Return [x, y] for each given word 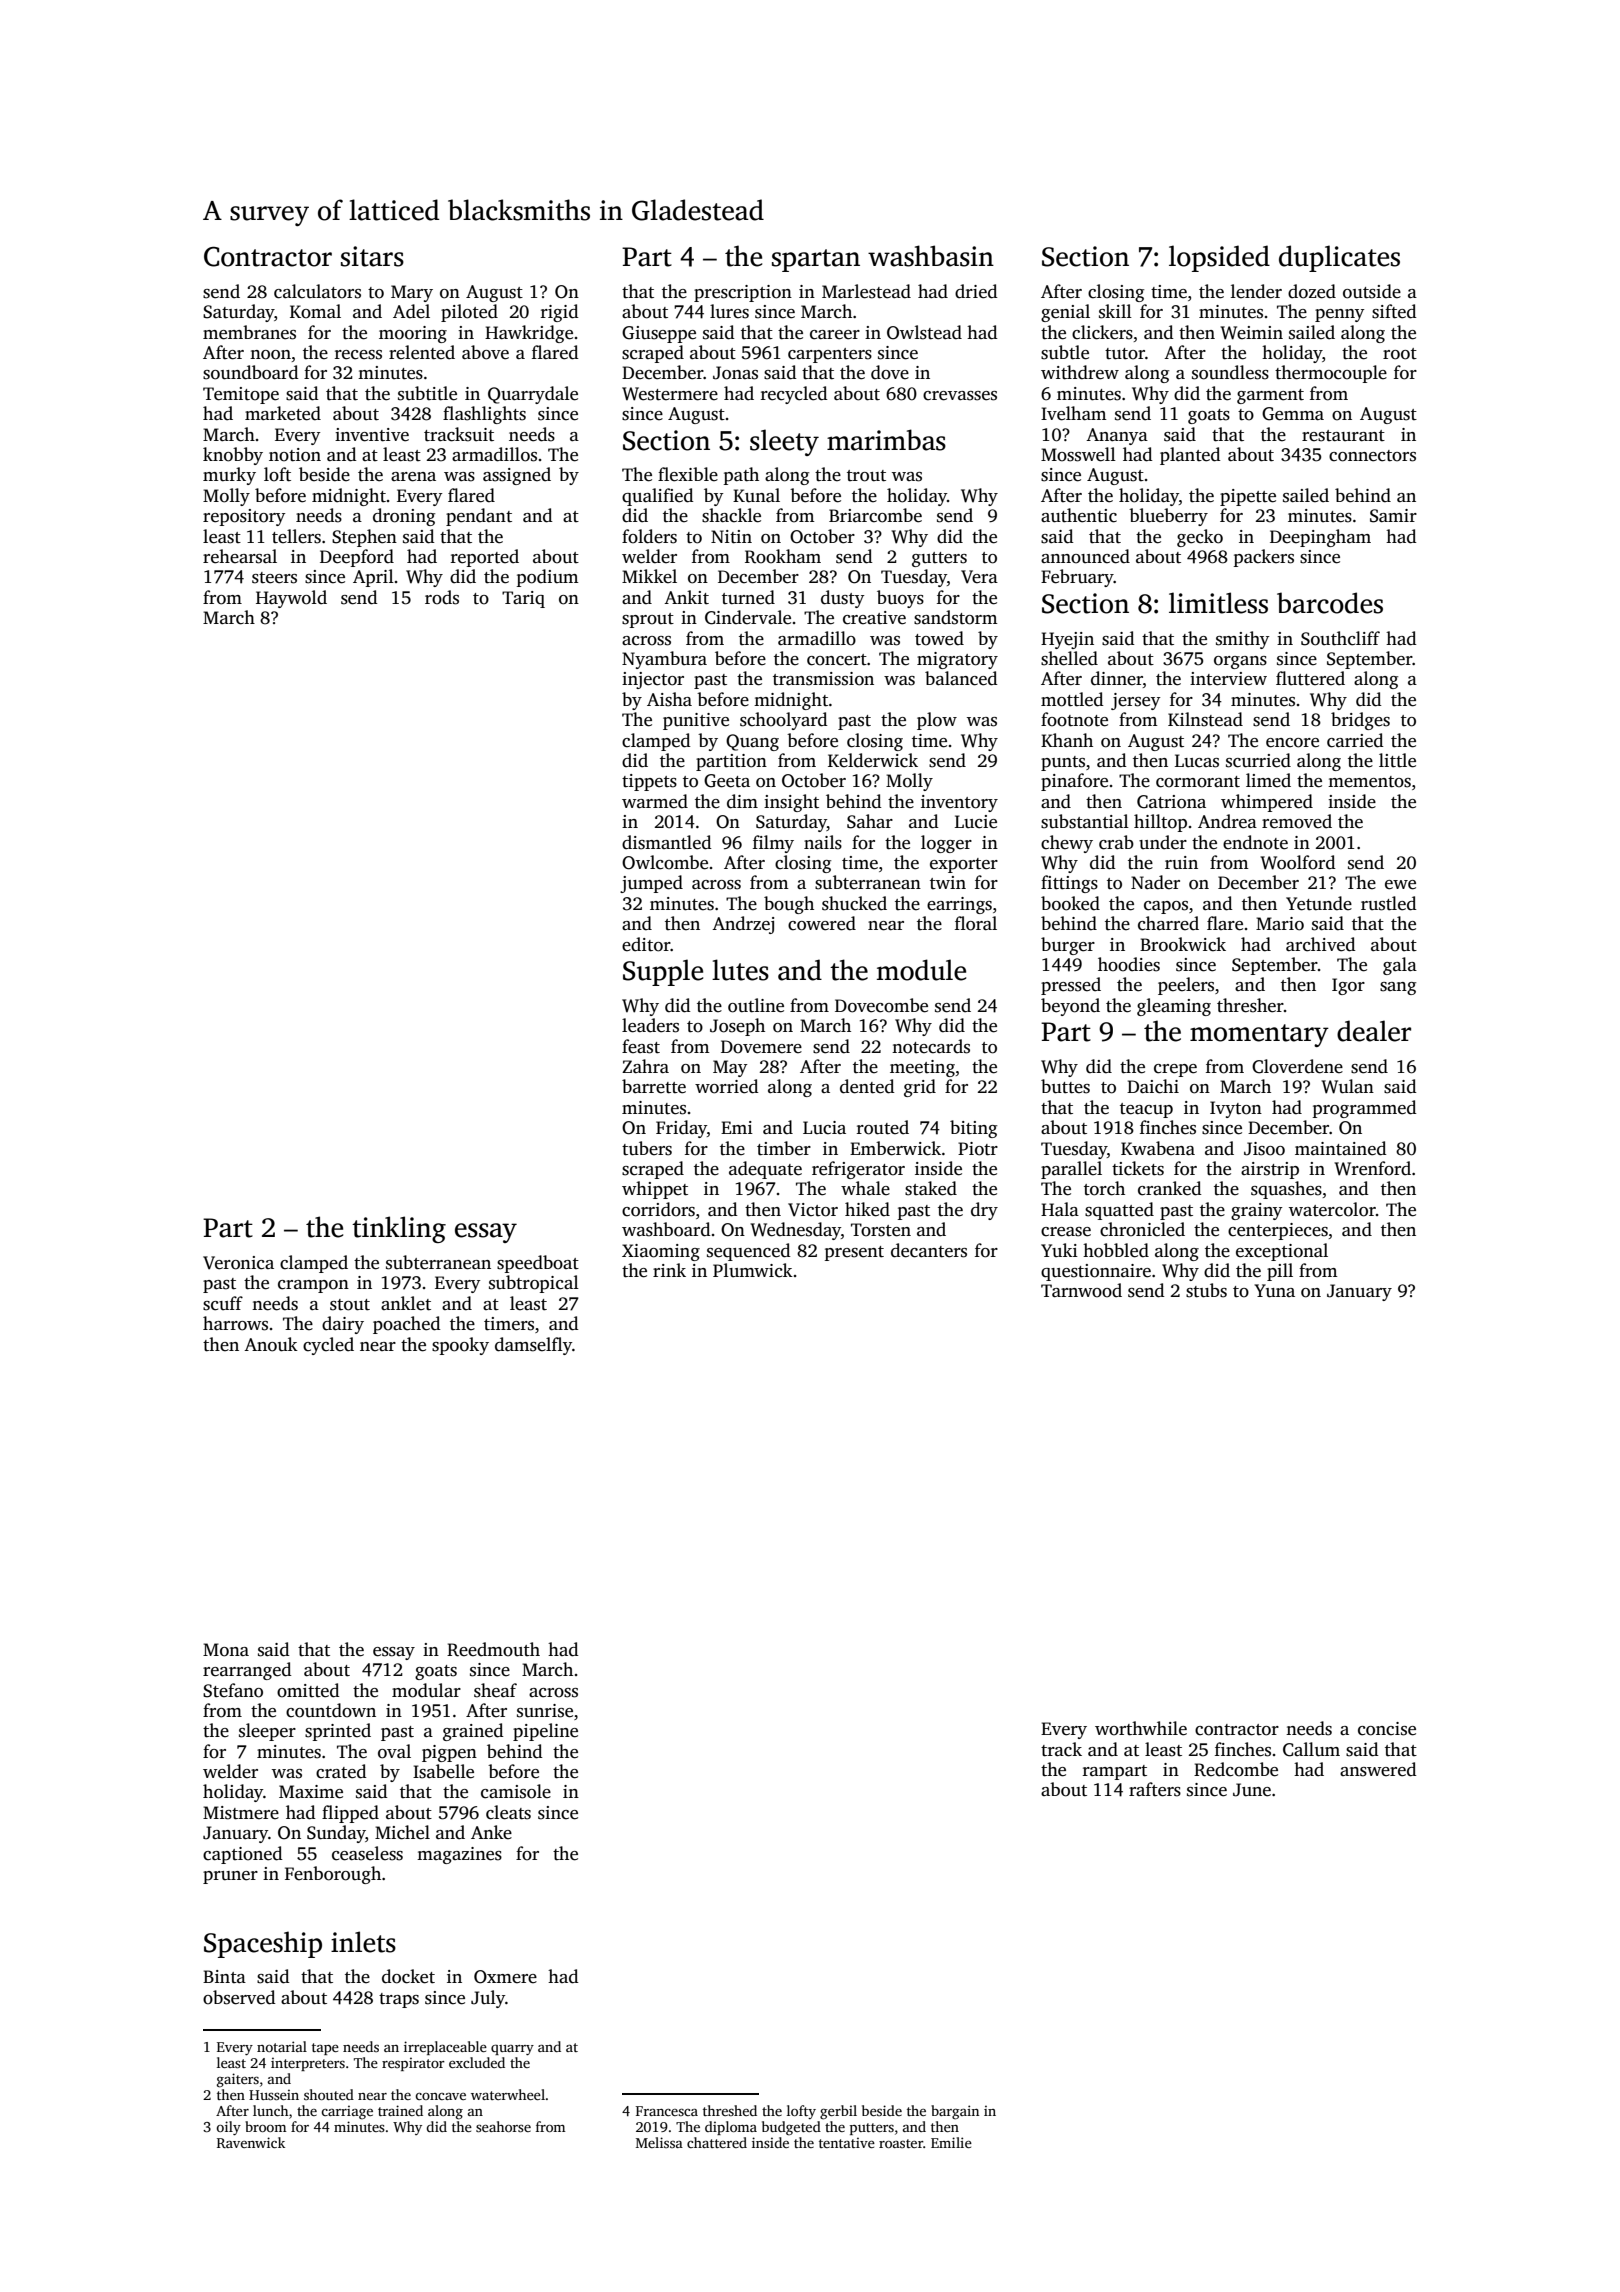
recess [358, 355]
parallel [1071, 1170]
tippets [649, 782]
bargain [955, 2112]
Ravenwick [251, 2142]
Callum [1311, 1749]
